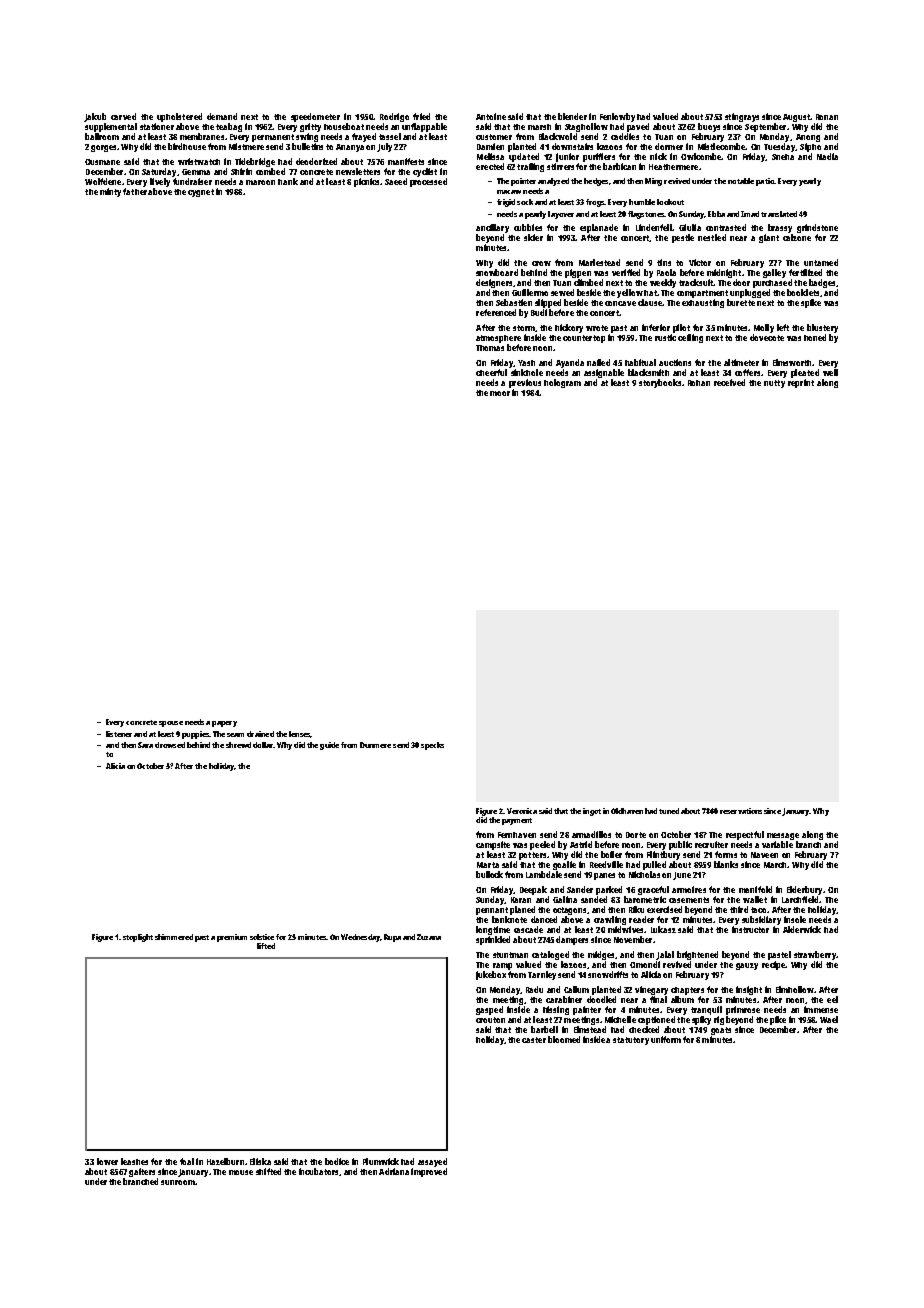  I want to click on Veronica, so click(522, 811).
